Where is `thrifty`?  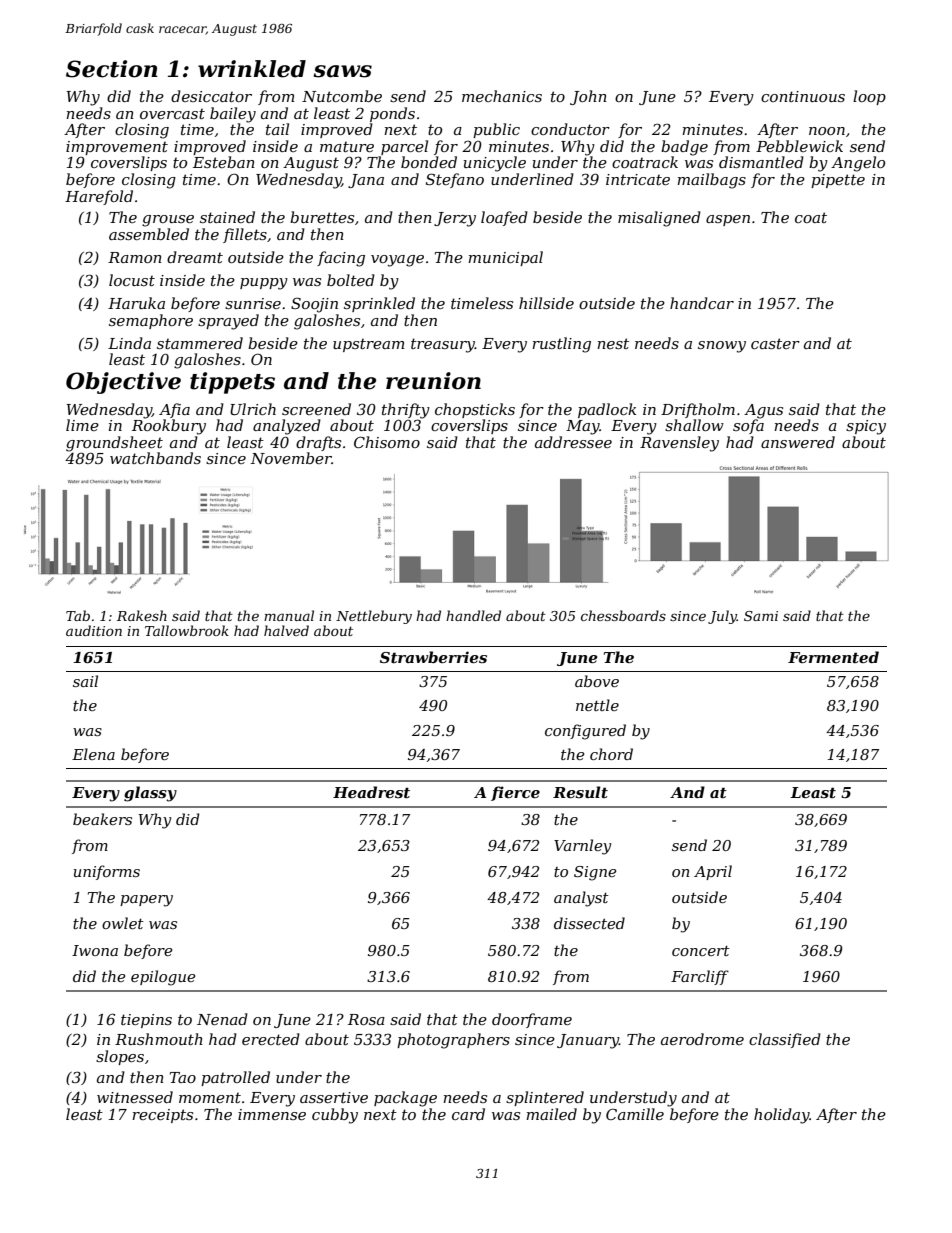
thrifty is located at coordinates (406, 411).
